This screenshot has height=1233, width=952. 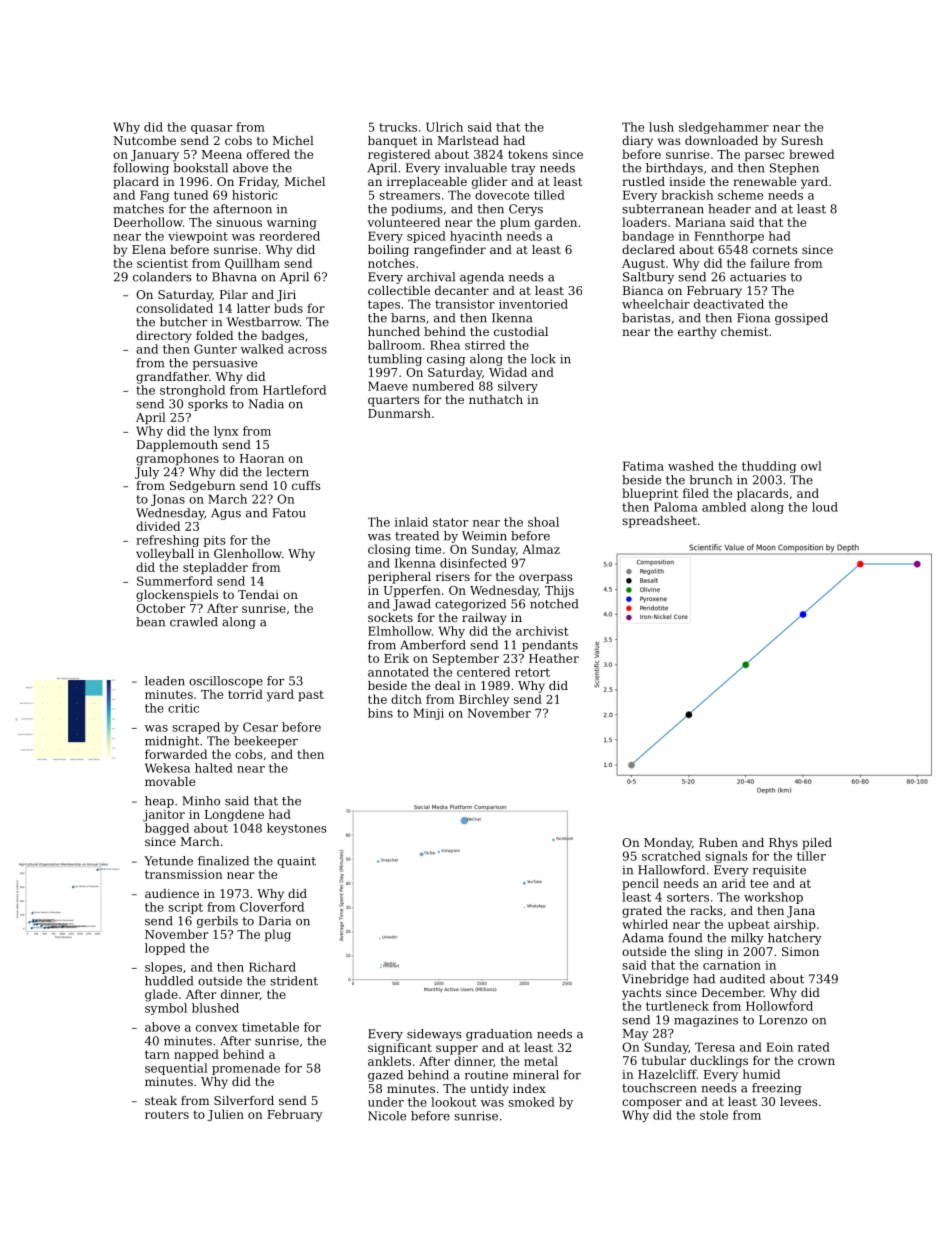 I want to click on stronghold, so click(x=192, y=391).
